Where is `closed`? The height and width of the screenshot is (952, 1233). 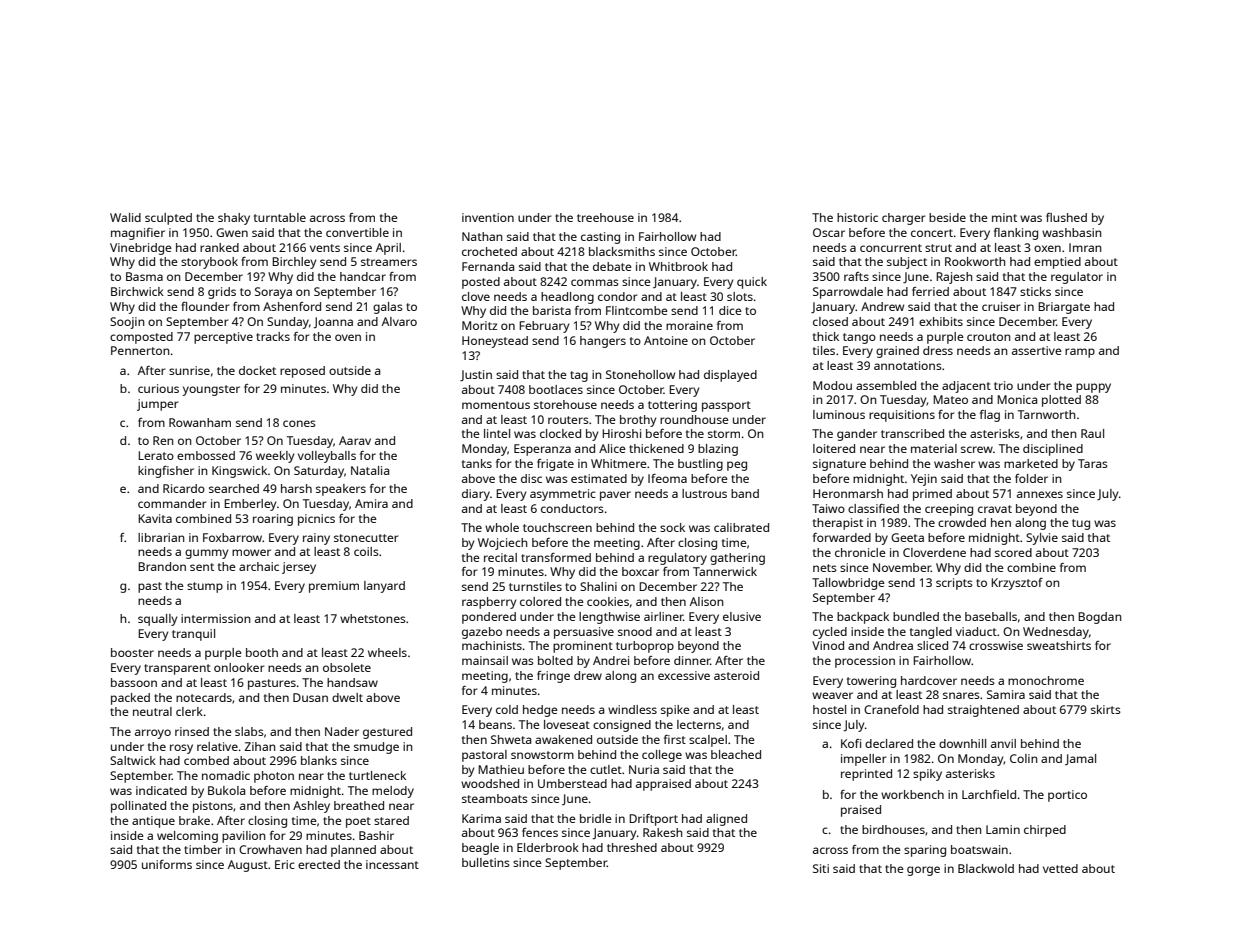
closed is located at coordinates (830, 321).
